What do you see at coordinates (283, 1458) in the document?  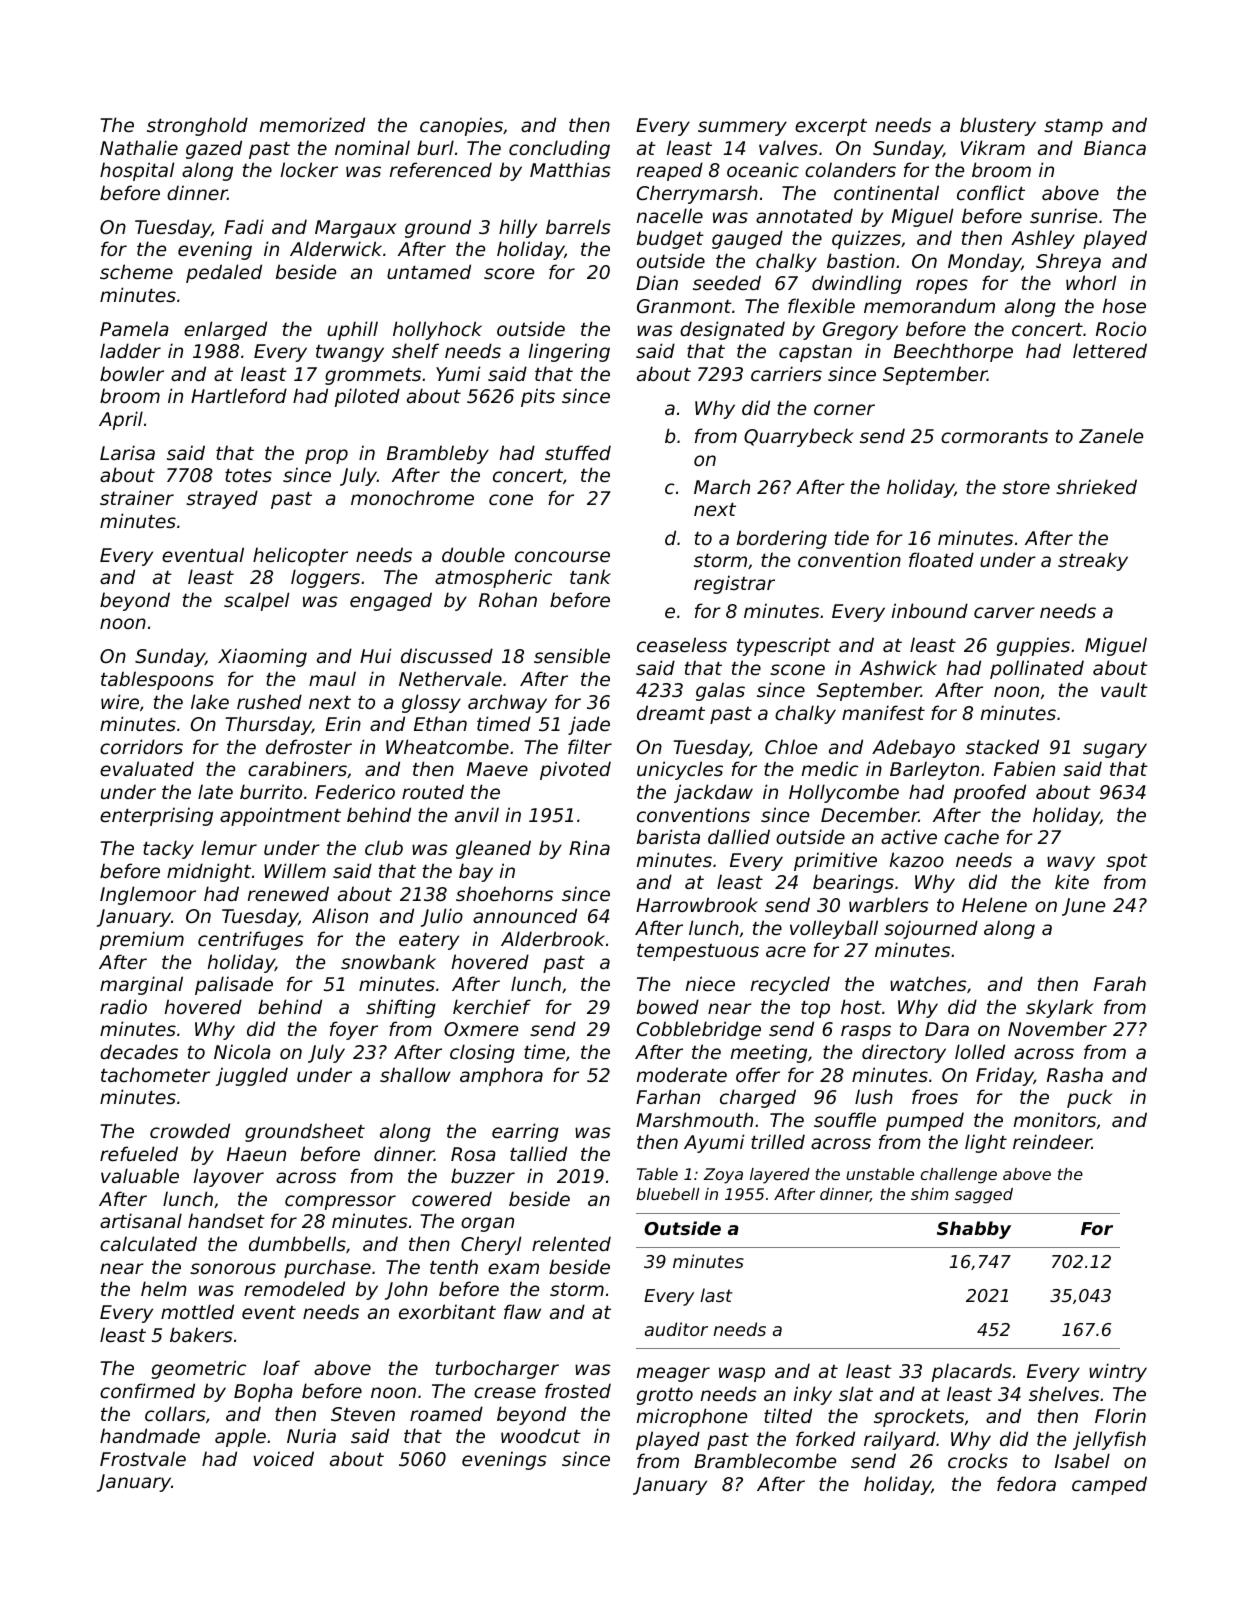 I see `voiced` at bounding box center [283, 1458].
